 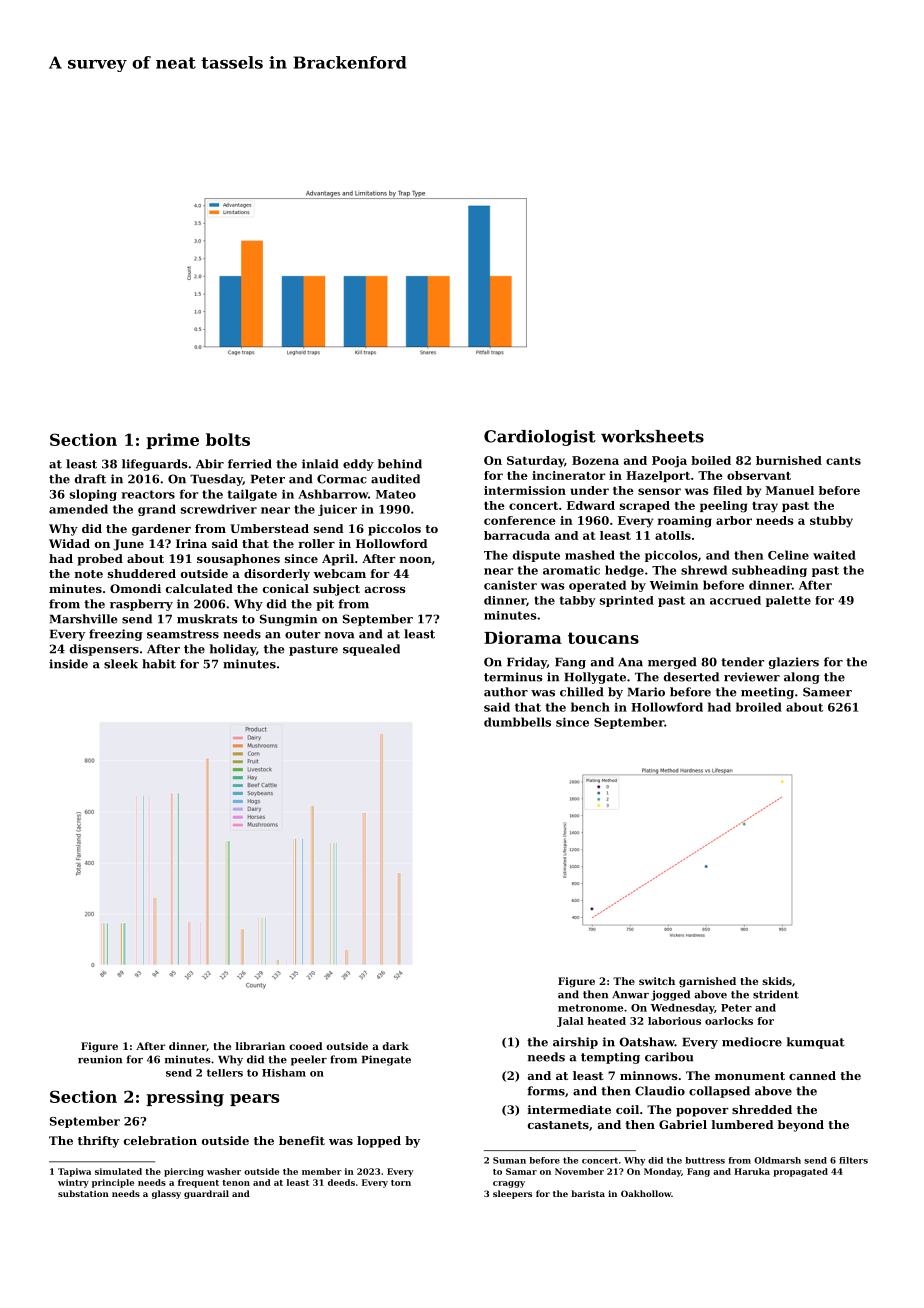 What do you see at coordinates (68, 664) in the document?
I see `inside` at bounding box center [68, 664].
